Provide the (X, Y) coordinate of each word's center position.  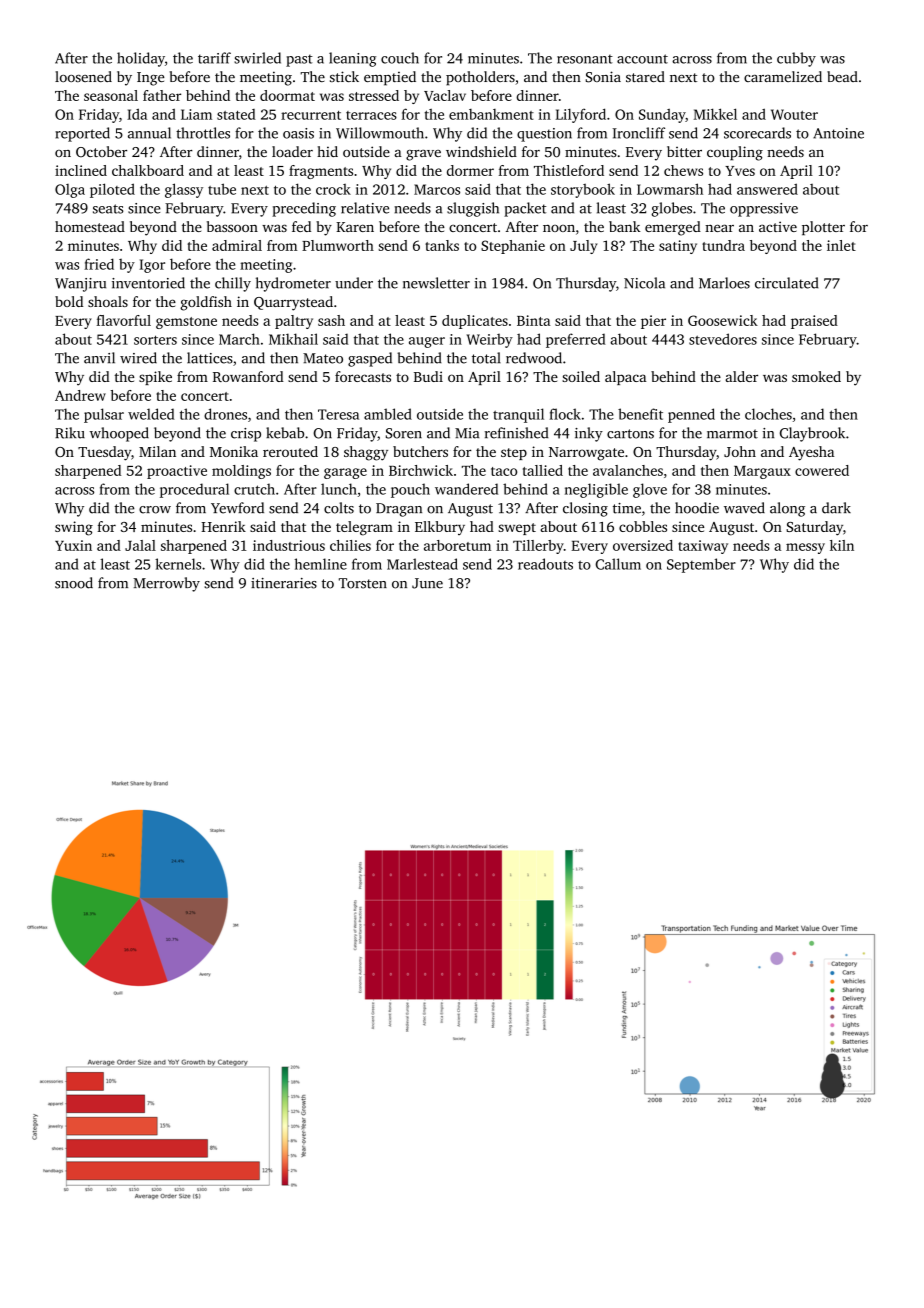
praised (814, 322)
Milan (157, 451)
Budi (428, 376)
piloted (112, 190)
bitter (684, 151)
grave (423, 155)
